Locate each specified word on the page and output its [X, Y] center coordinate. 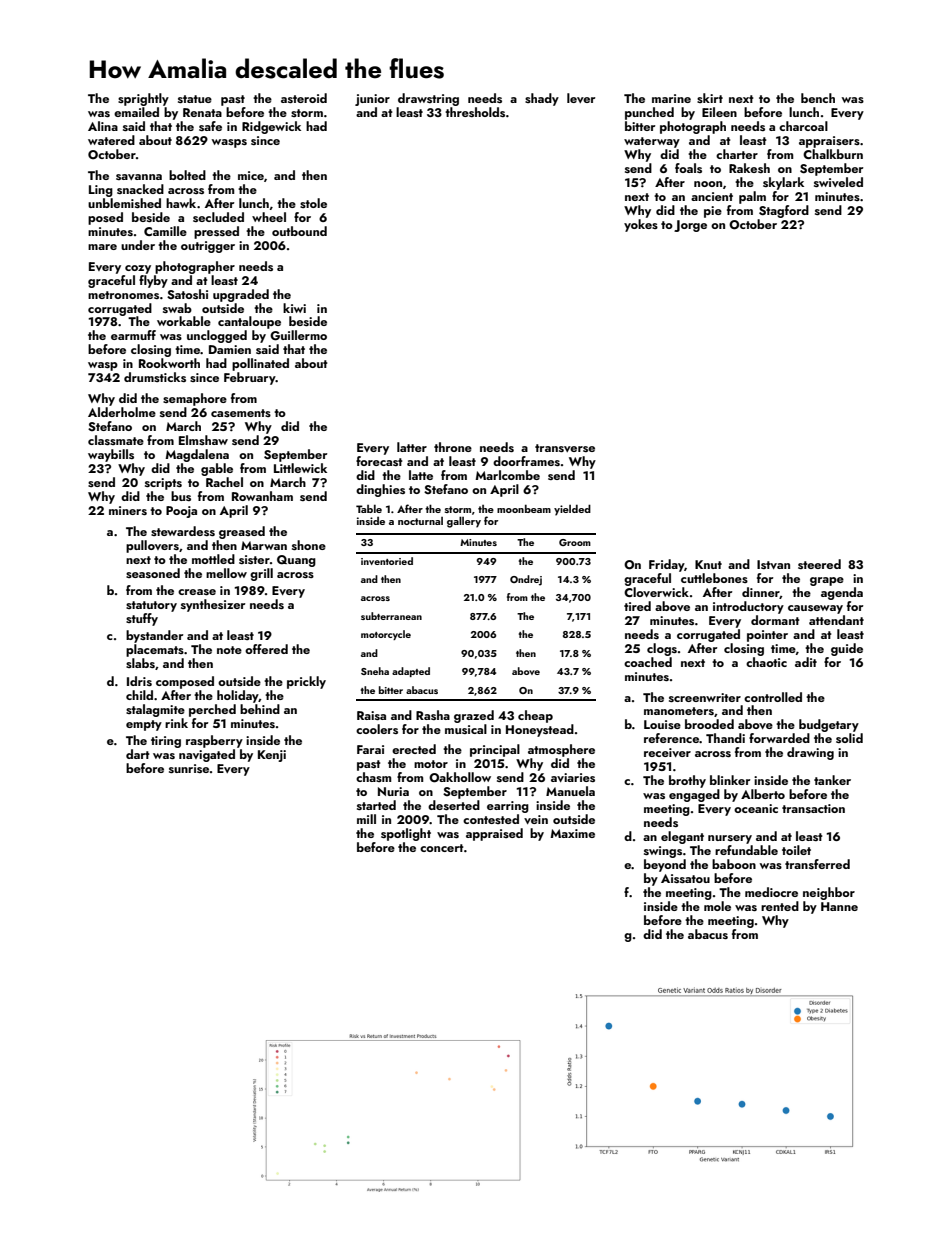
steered [819, 564]
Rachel [224, 482]
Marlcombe [507, 475]
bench [818, 98]
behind [260, 709]
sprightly [143, 99]
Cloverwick [656, 592]
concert [442, 848]
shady [542, 99]
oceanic [756, 808]
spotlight [406, 834]
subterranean [391, 616]
